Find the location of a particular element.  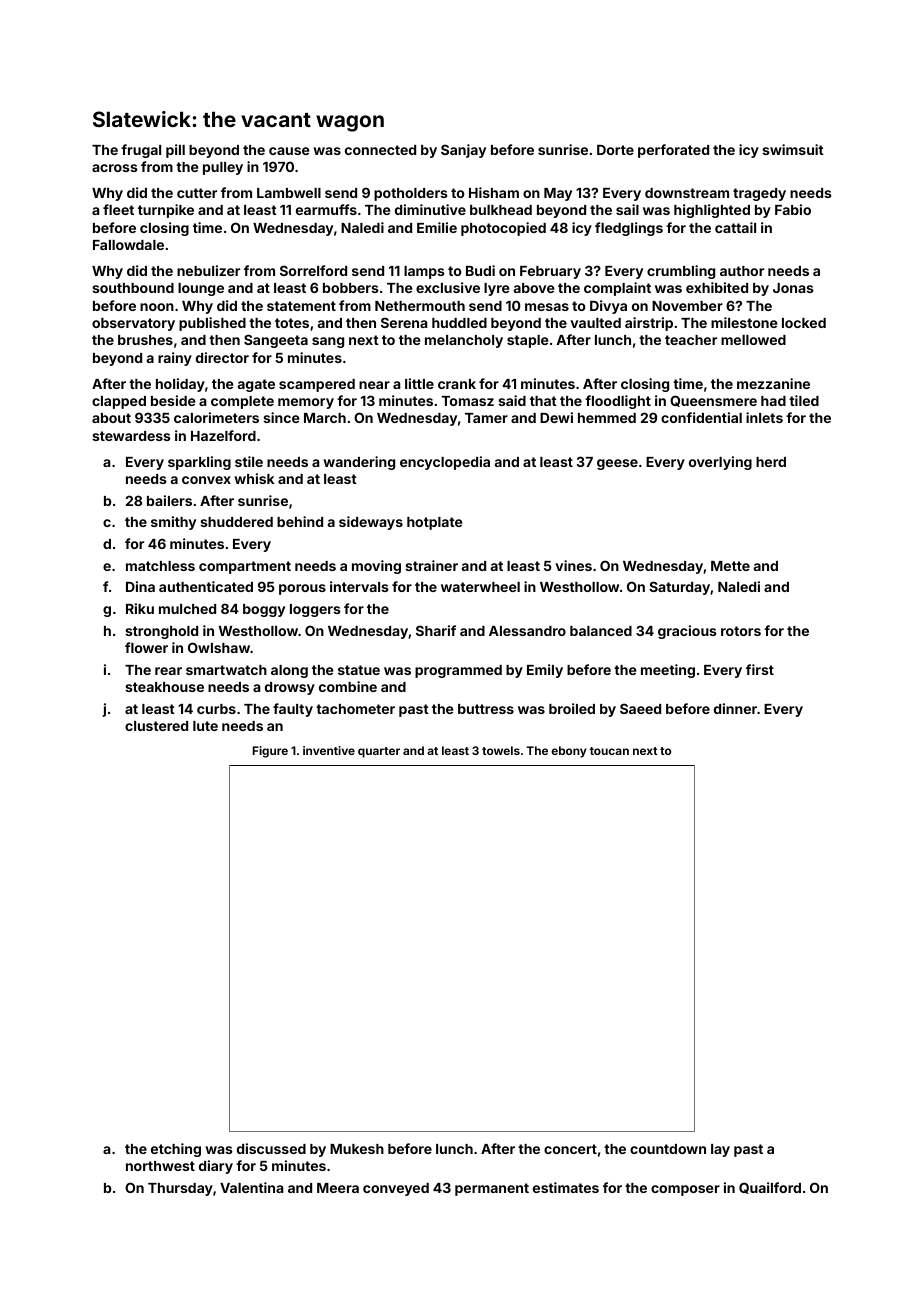

ebony is located at coordinates (569, 752).
